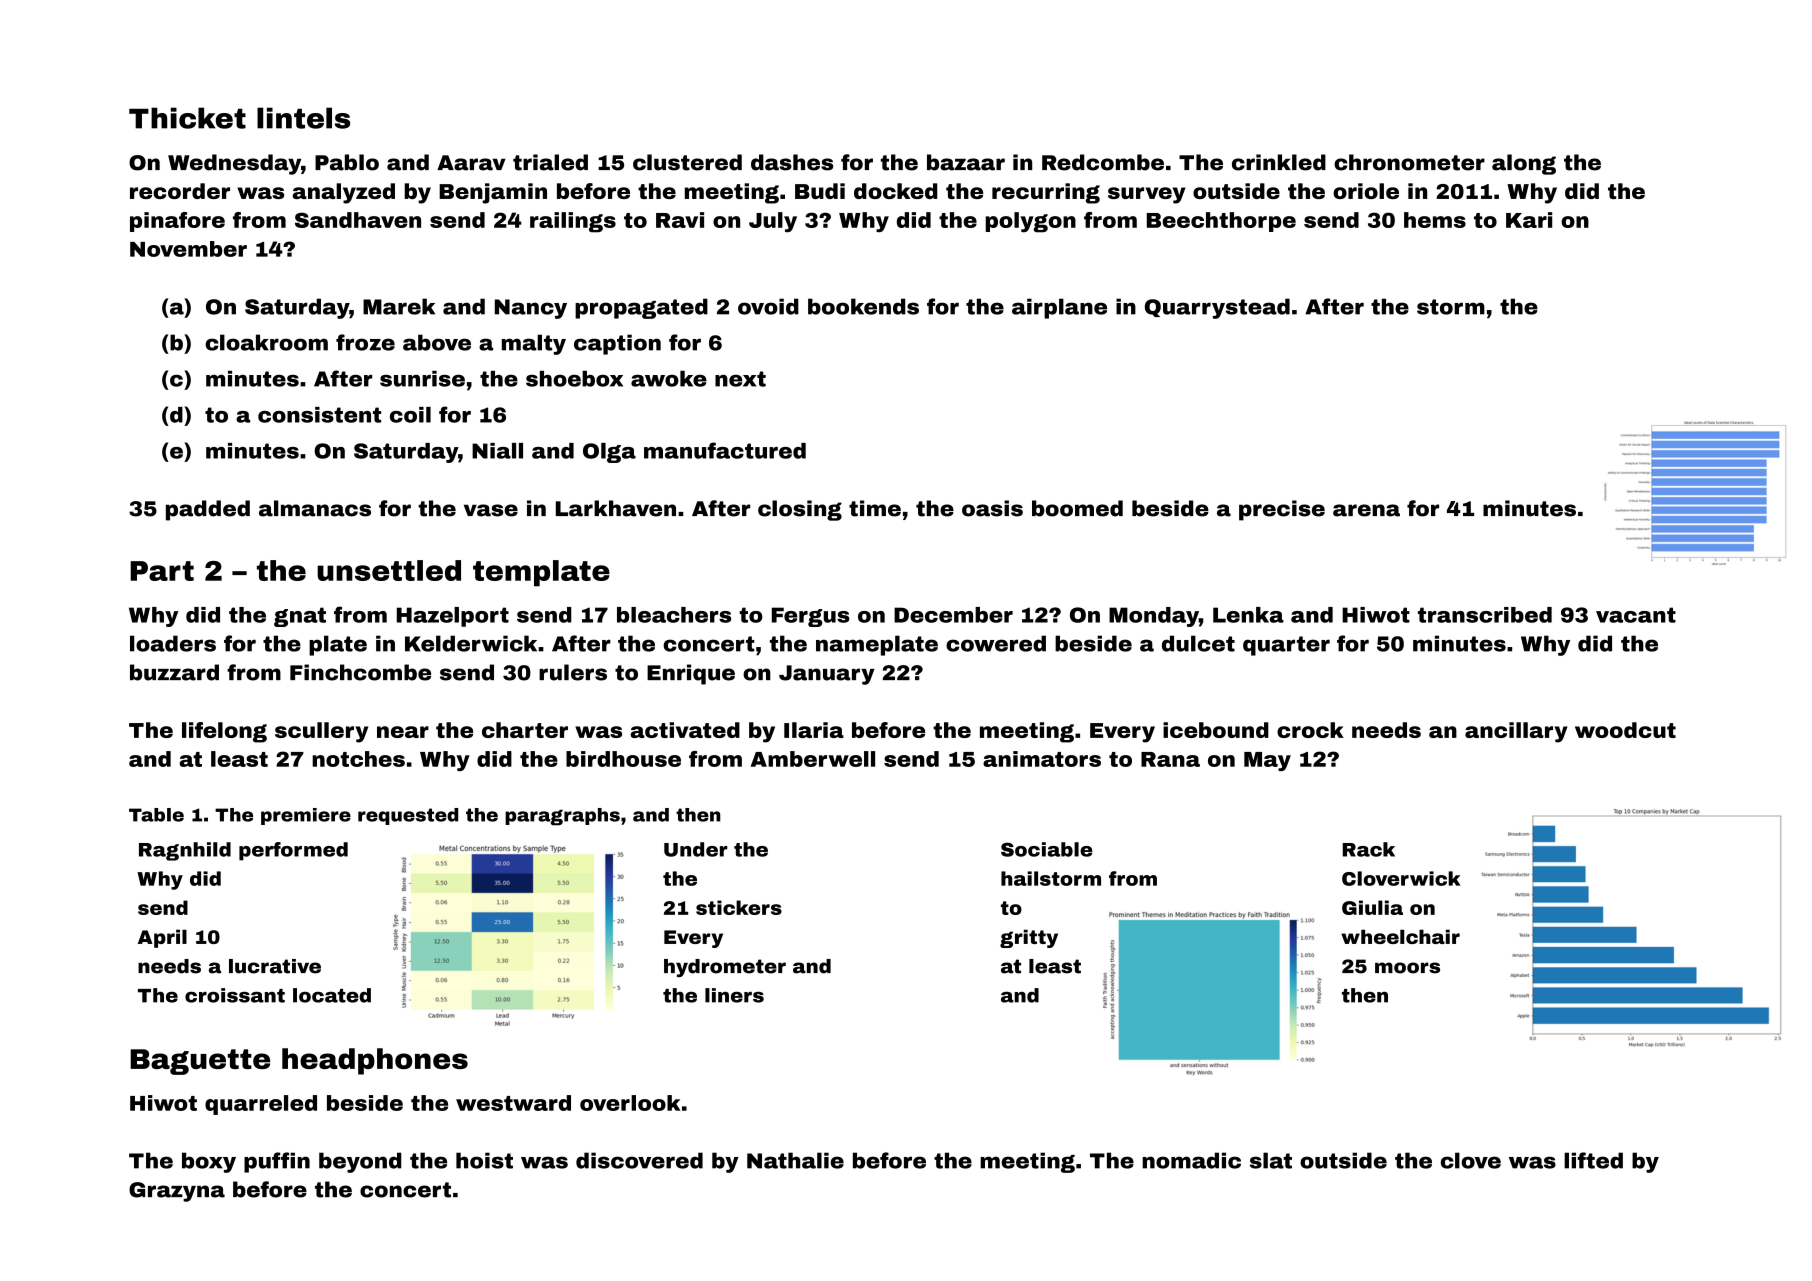  I want to click on cloakroom, so click(266, 342).
